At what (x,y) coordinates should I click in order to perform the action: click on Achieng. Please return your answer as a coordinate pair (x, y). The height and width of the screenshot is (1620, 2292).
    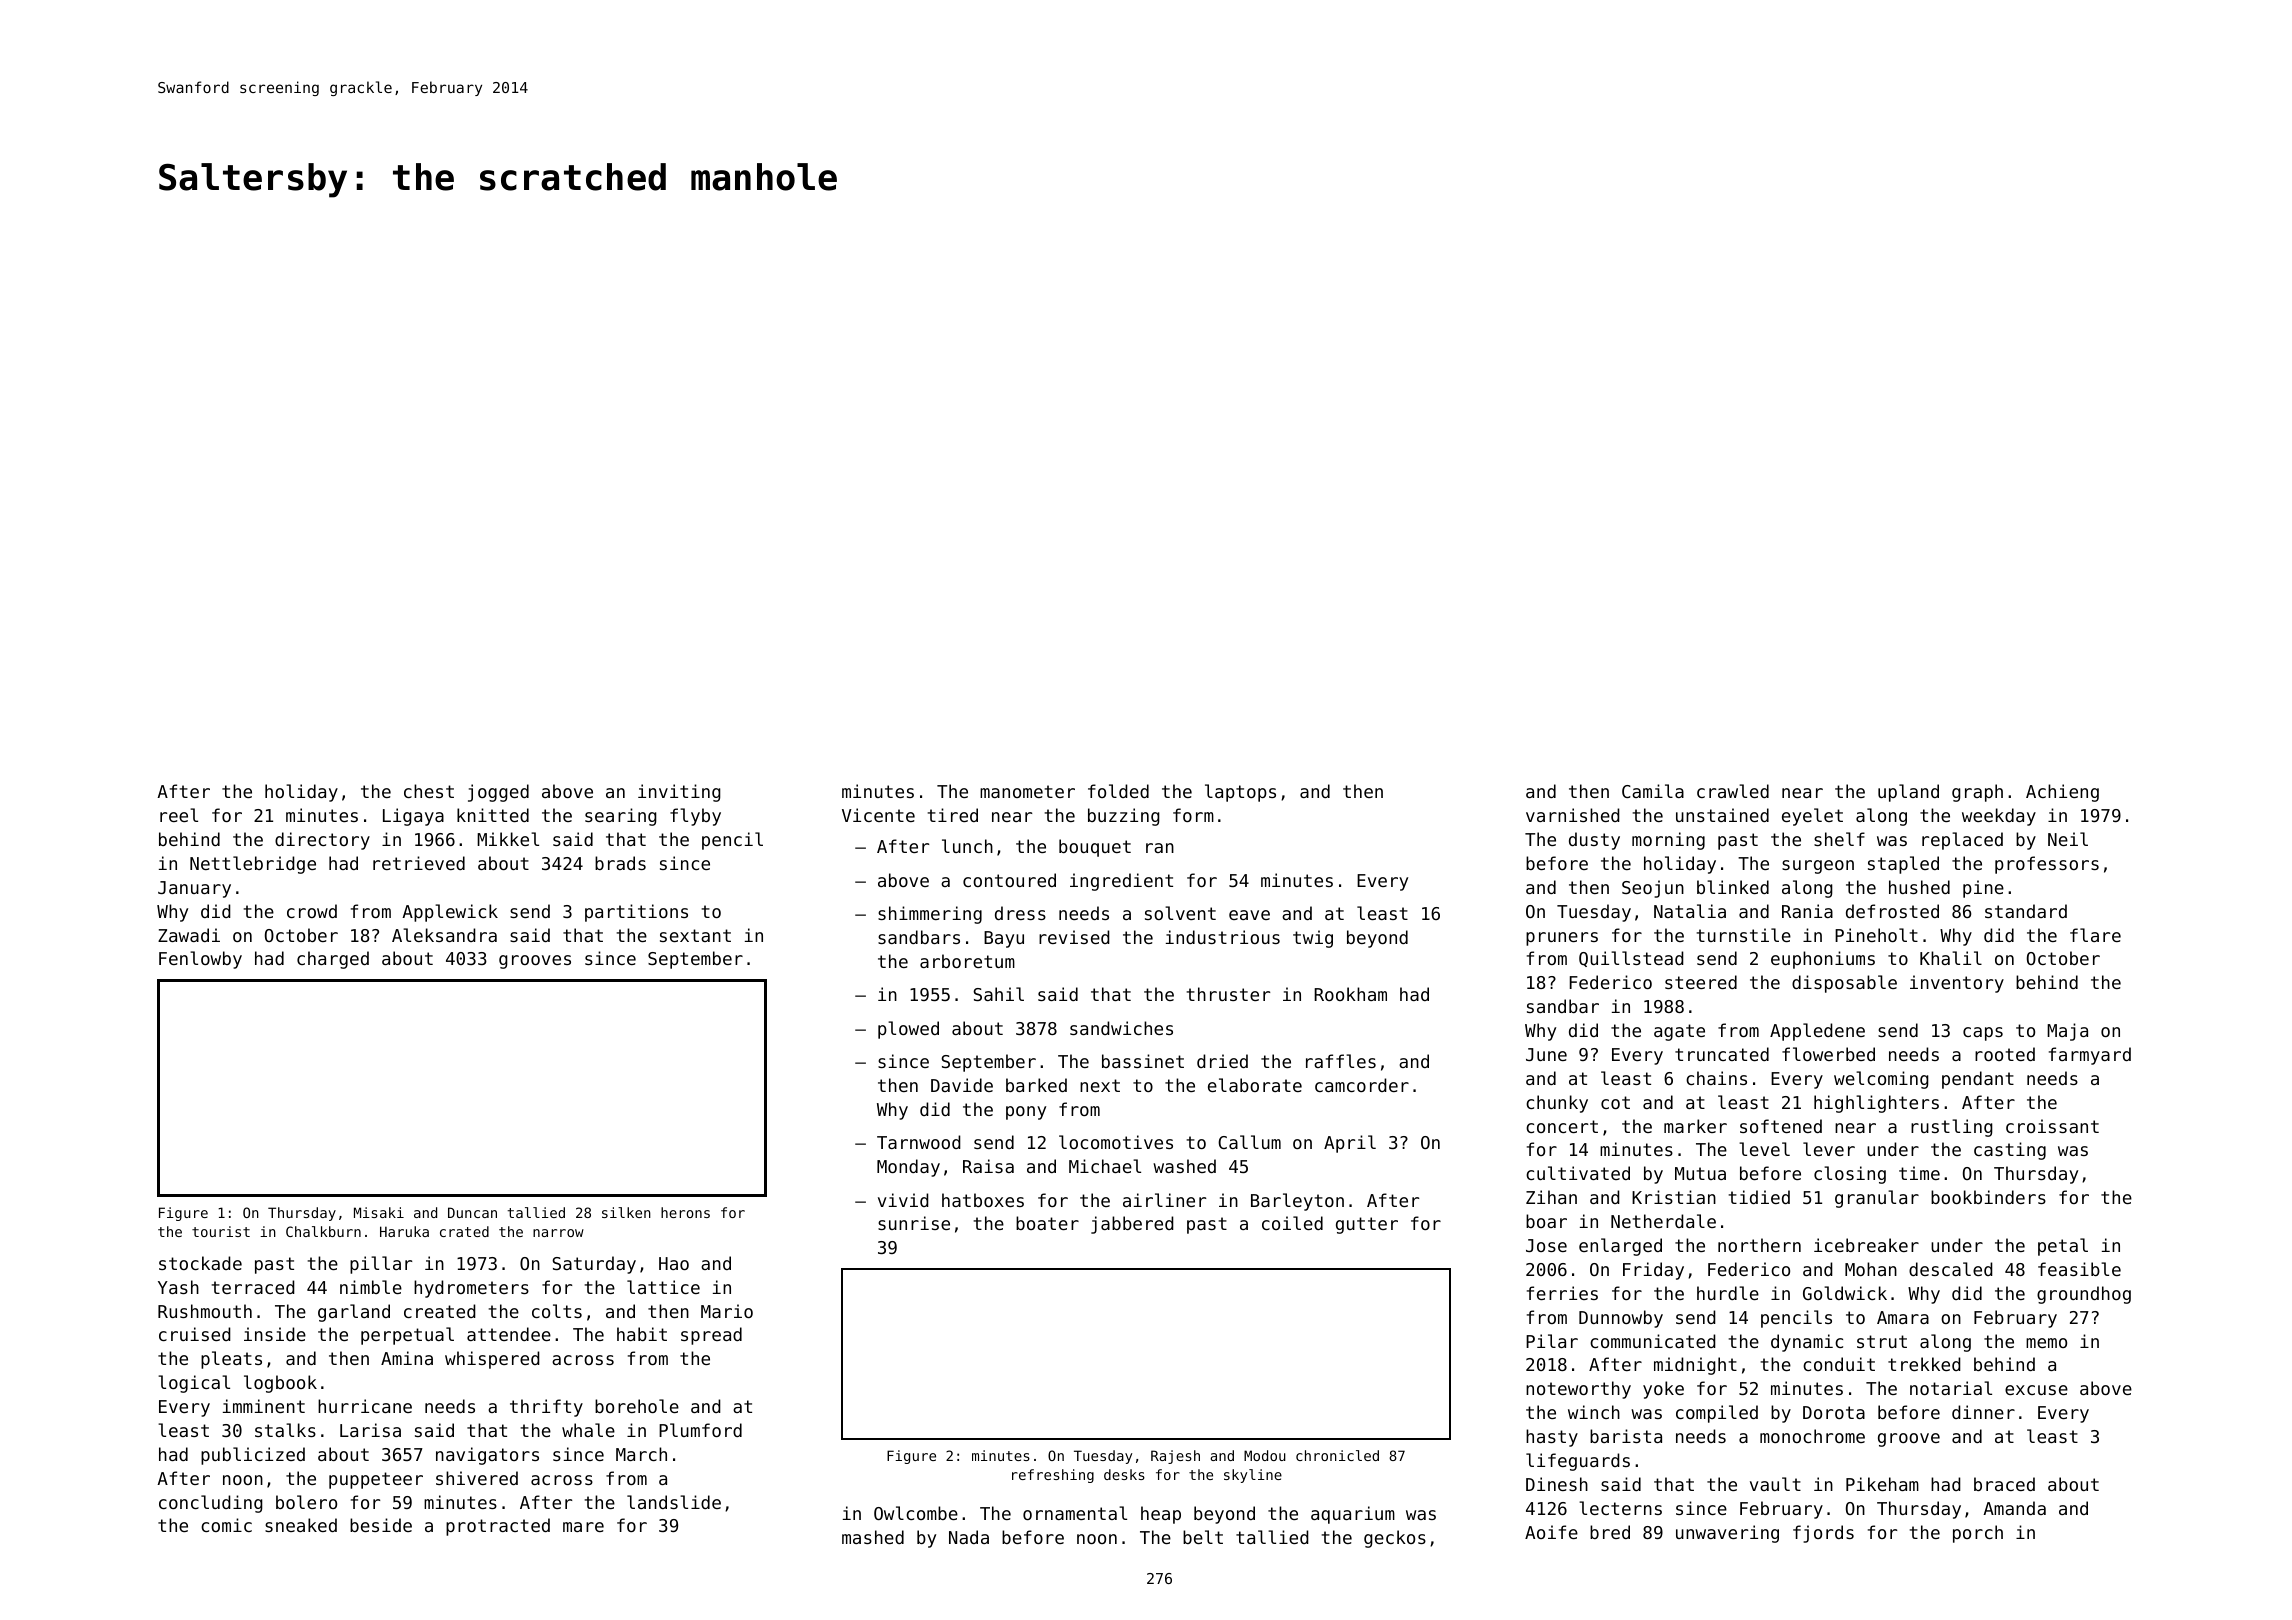
    Looking at the image, I should click on (2062, 793).
